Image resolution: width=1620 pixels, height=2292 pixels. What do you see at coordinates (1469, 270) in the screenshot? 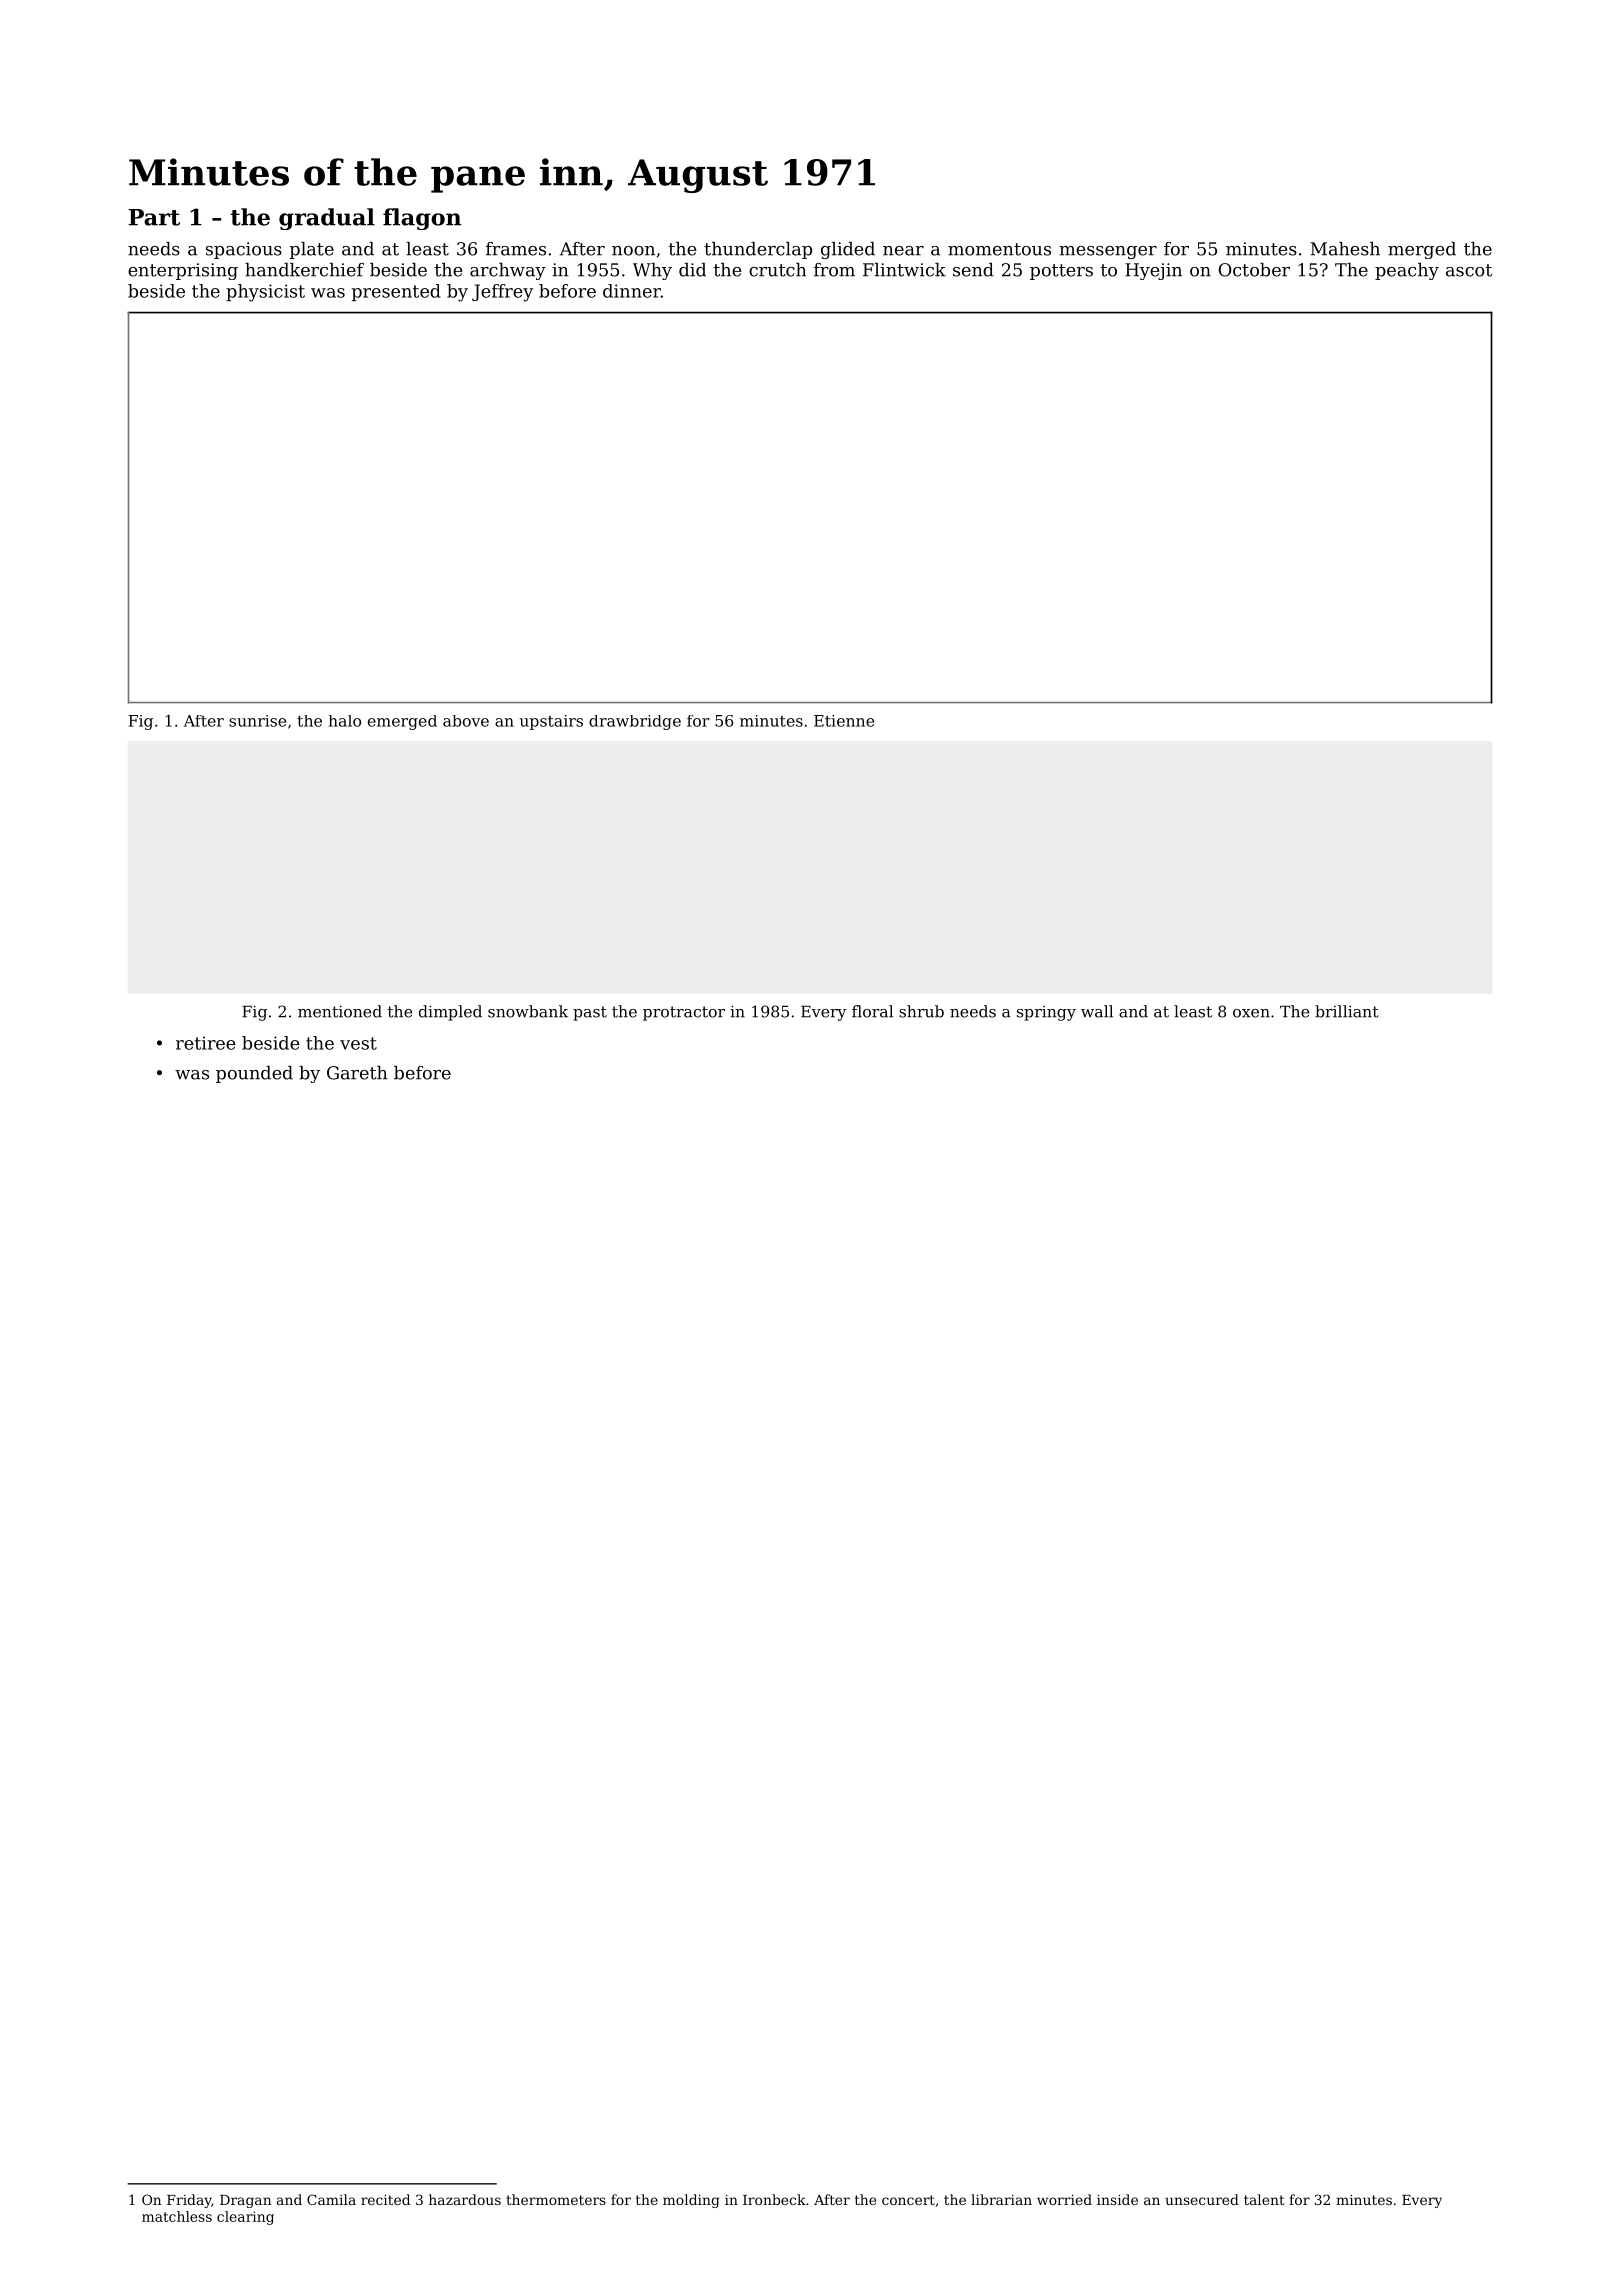
I see `ascot` at bounding box center [1469, 270].
